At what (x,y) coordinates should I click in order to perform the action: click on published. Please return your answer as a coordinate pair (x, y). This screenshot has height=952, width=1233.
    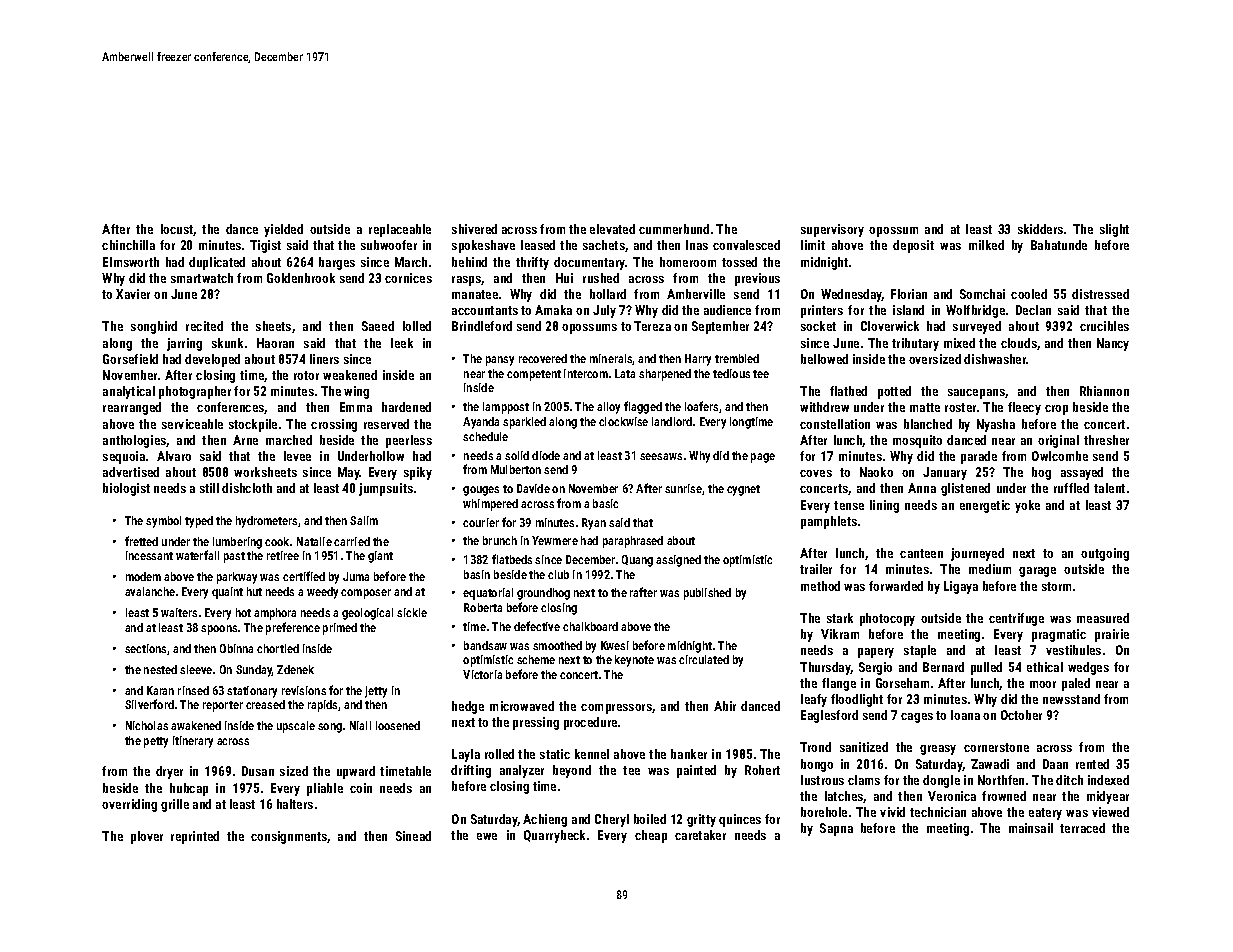
    Looking at the image, I should click on (707, 594).
